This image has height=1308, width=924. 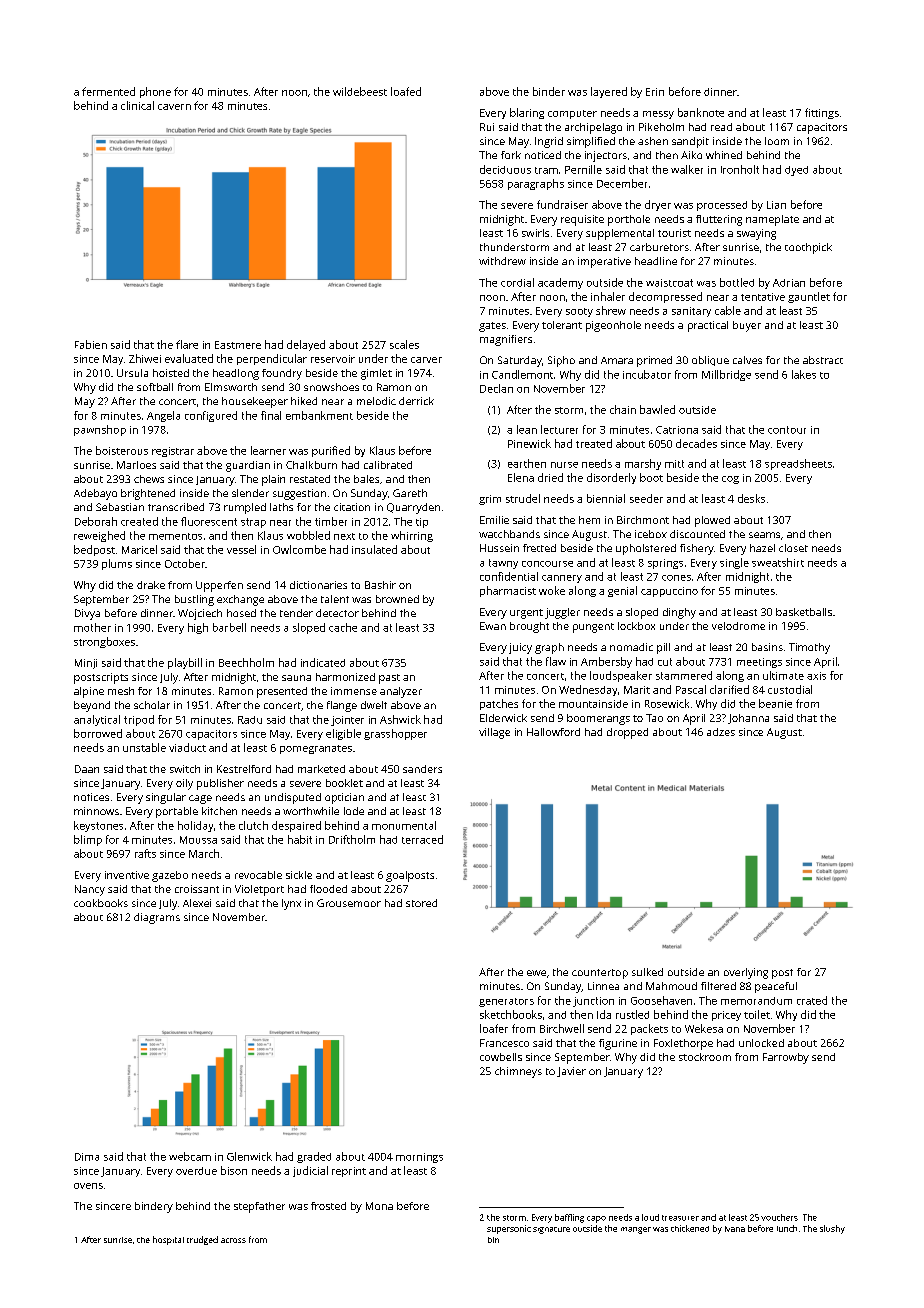 I want to click on cookbooks, so click(x=101, y=903).
